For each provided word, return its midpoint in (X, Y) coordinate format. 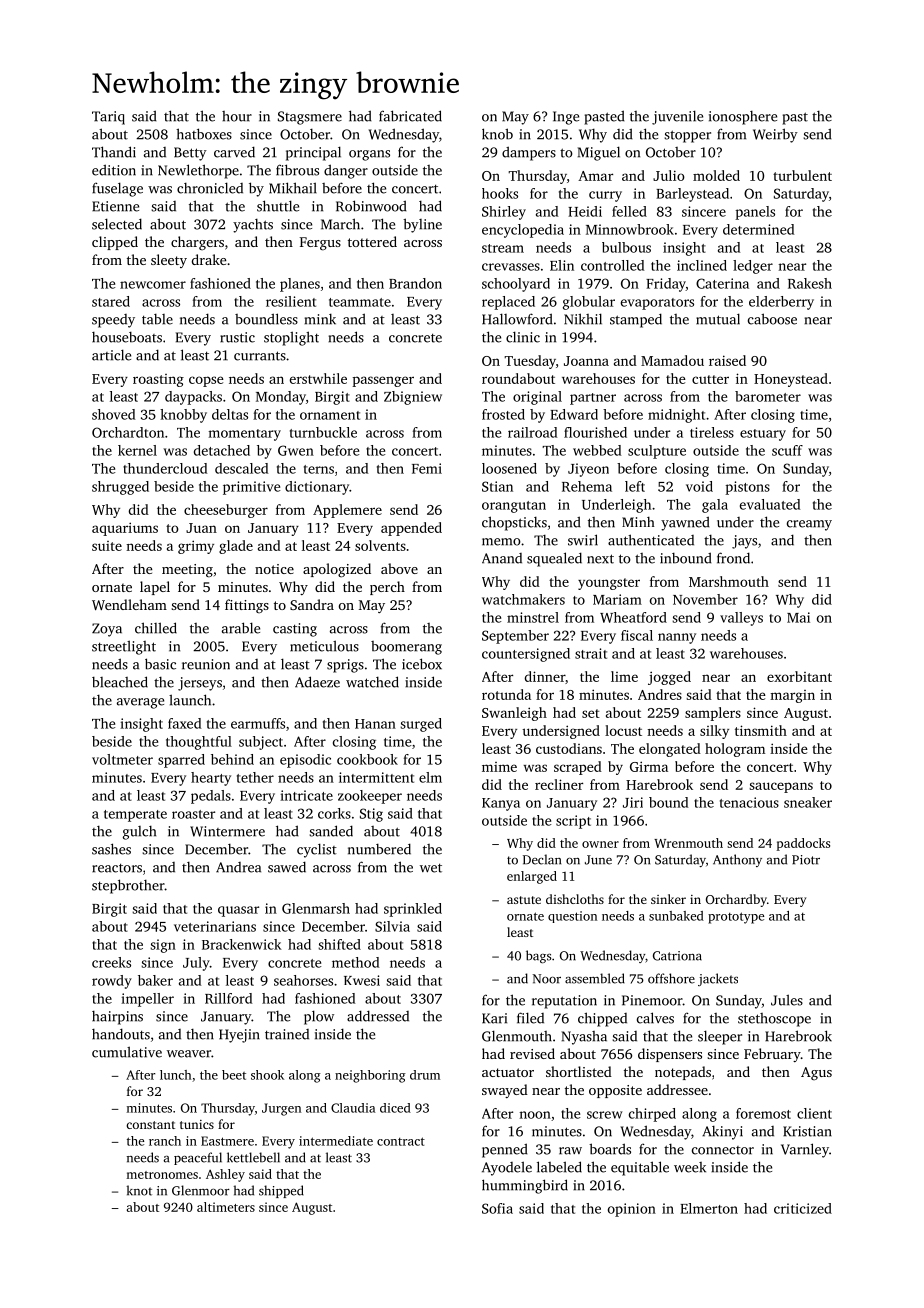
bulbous (626, 247)
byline (422, 225)
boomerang (406, 648)
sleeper (720, 1037)
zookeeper (370, 797)
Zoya (107, 630)
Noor (547, 979)
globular (589, 303)
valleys (741, 619)
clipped (115, 243)
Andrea (238, 867)
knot (139, 1190)
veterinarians (215, 926)
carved (234, 152)
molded (716, 175)
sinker (668, 899)
